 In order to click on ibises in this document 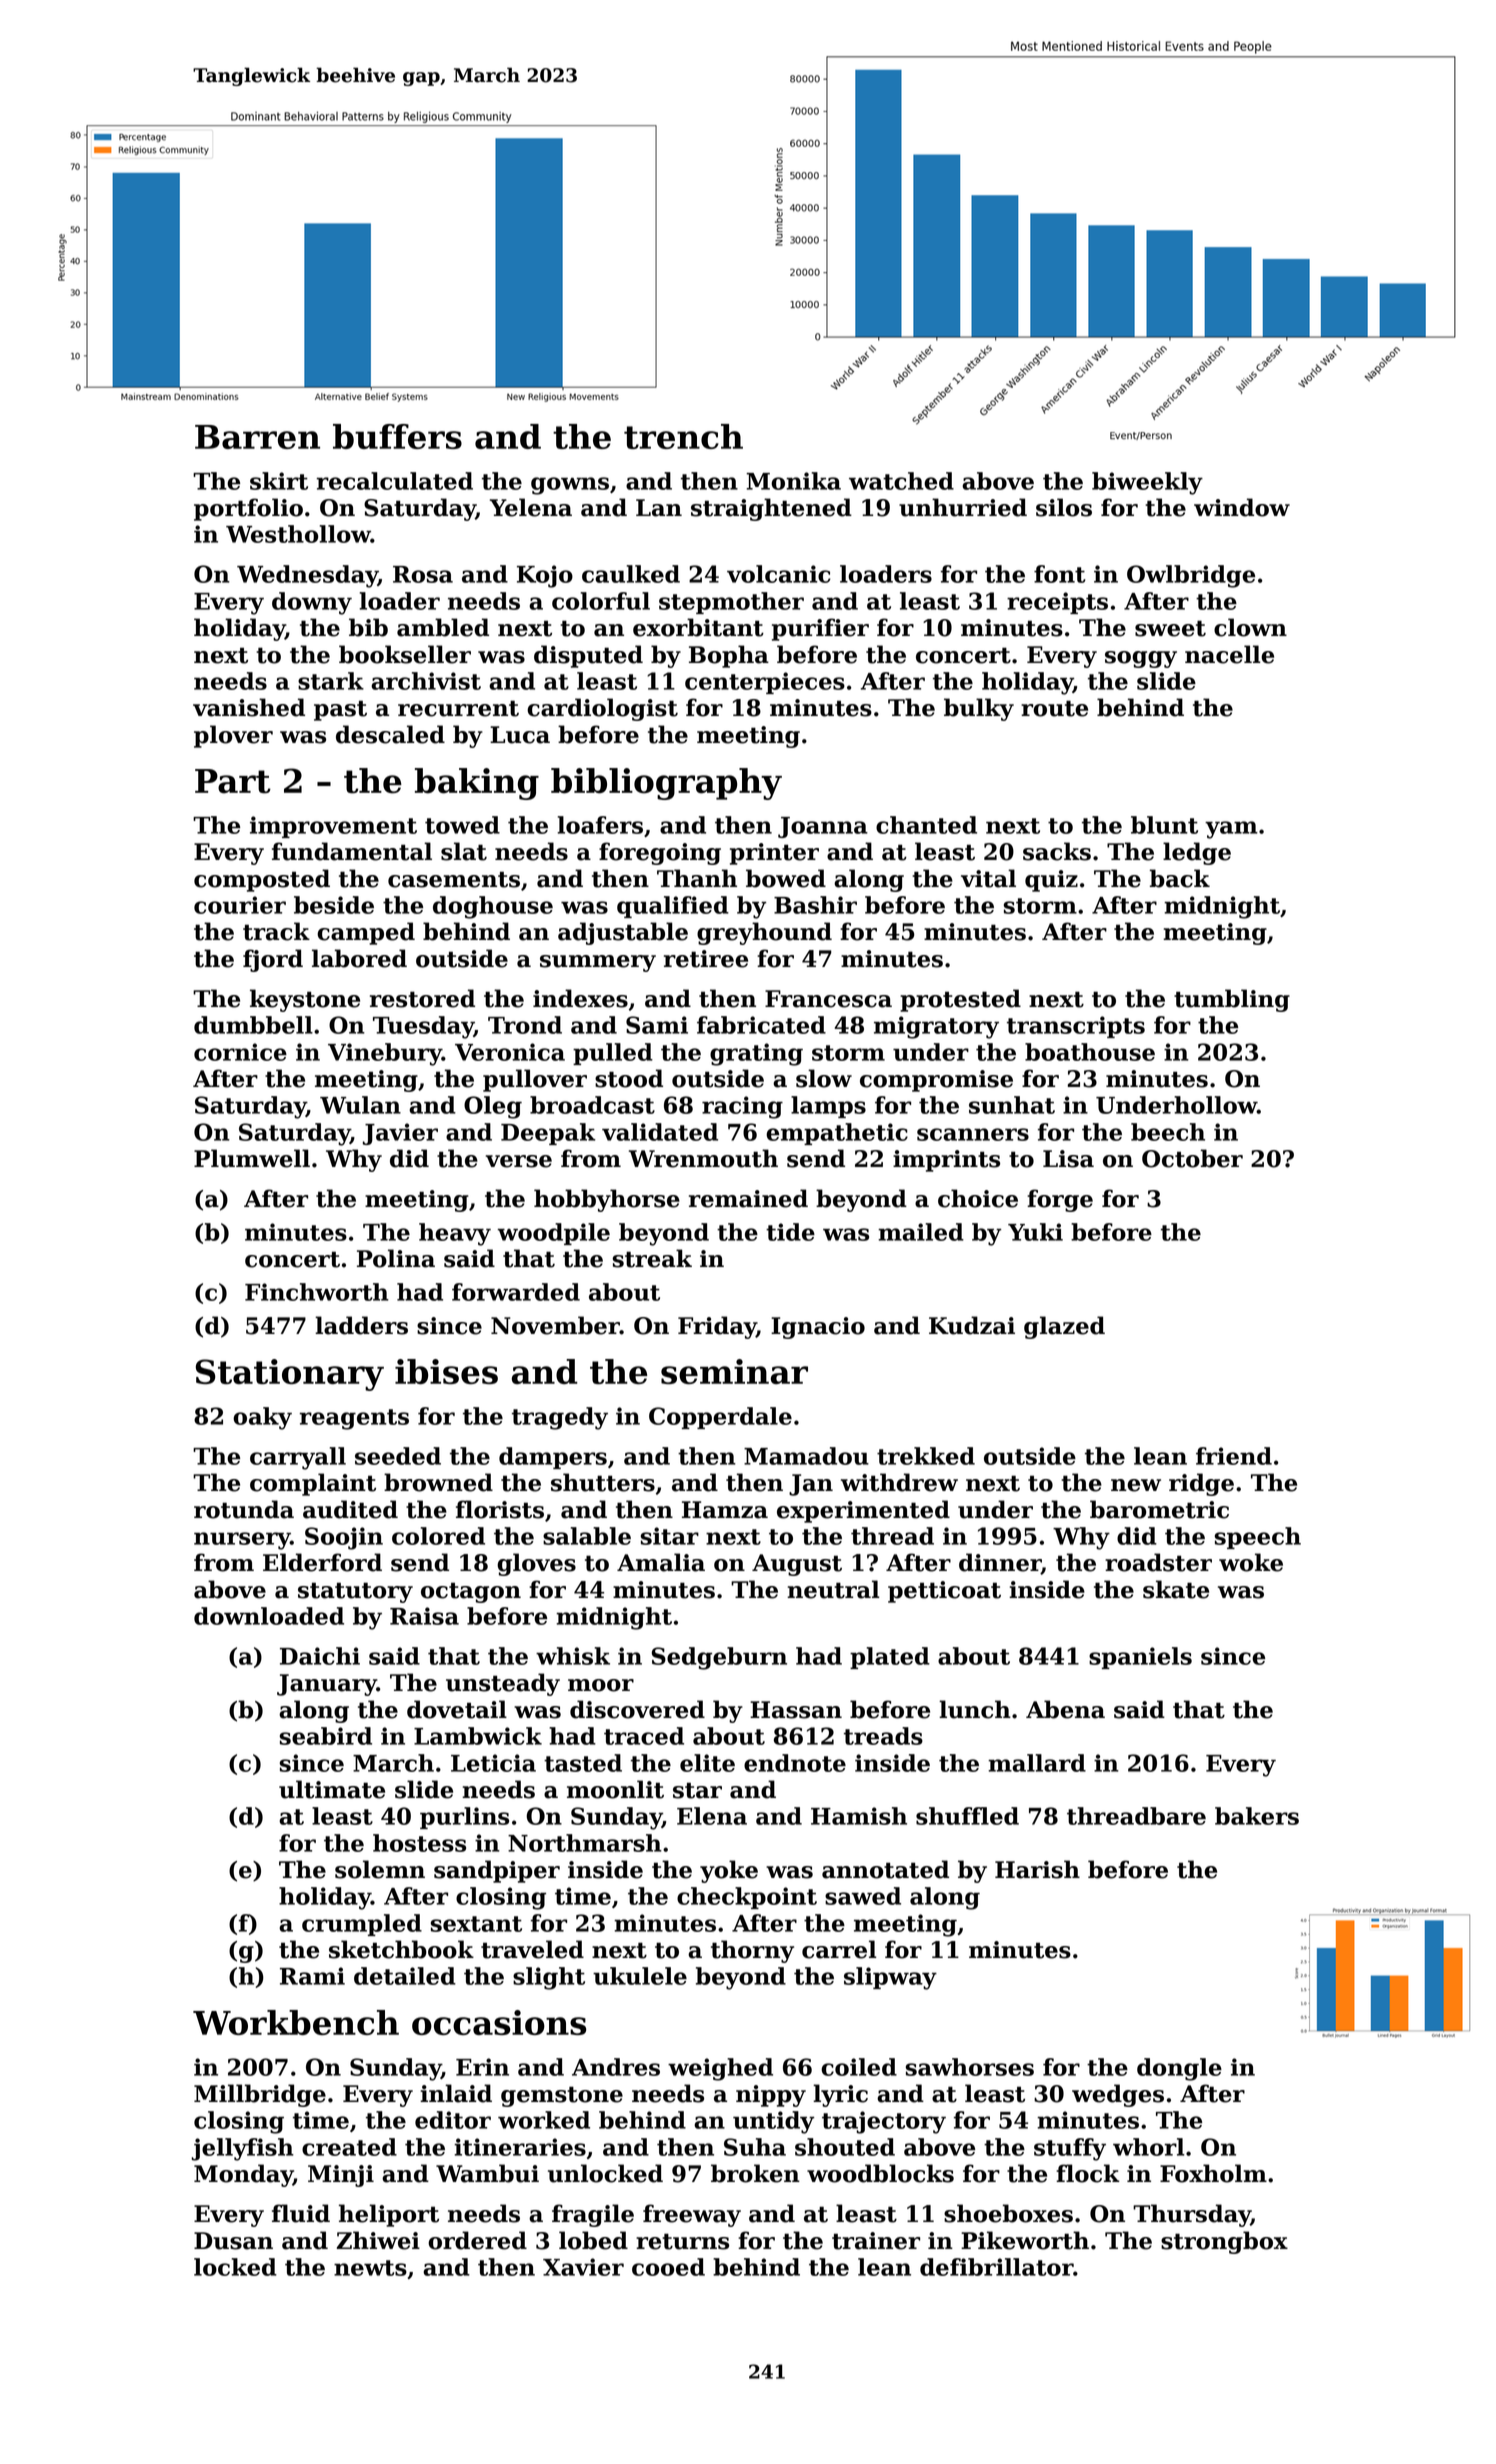, I will do `click(446, 1371)`.
